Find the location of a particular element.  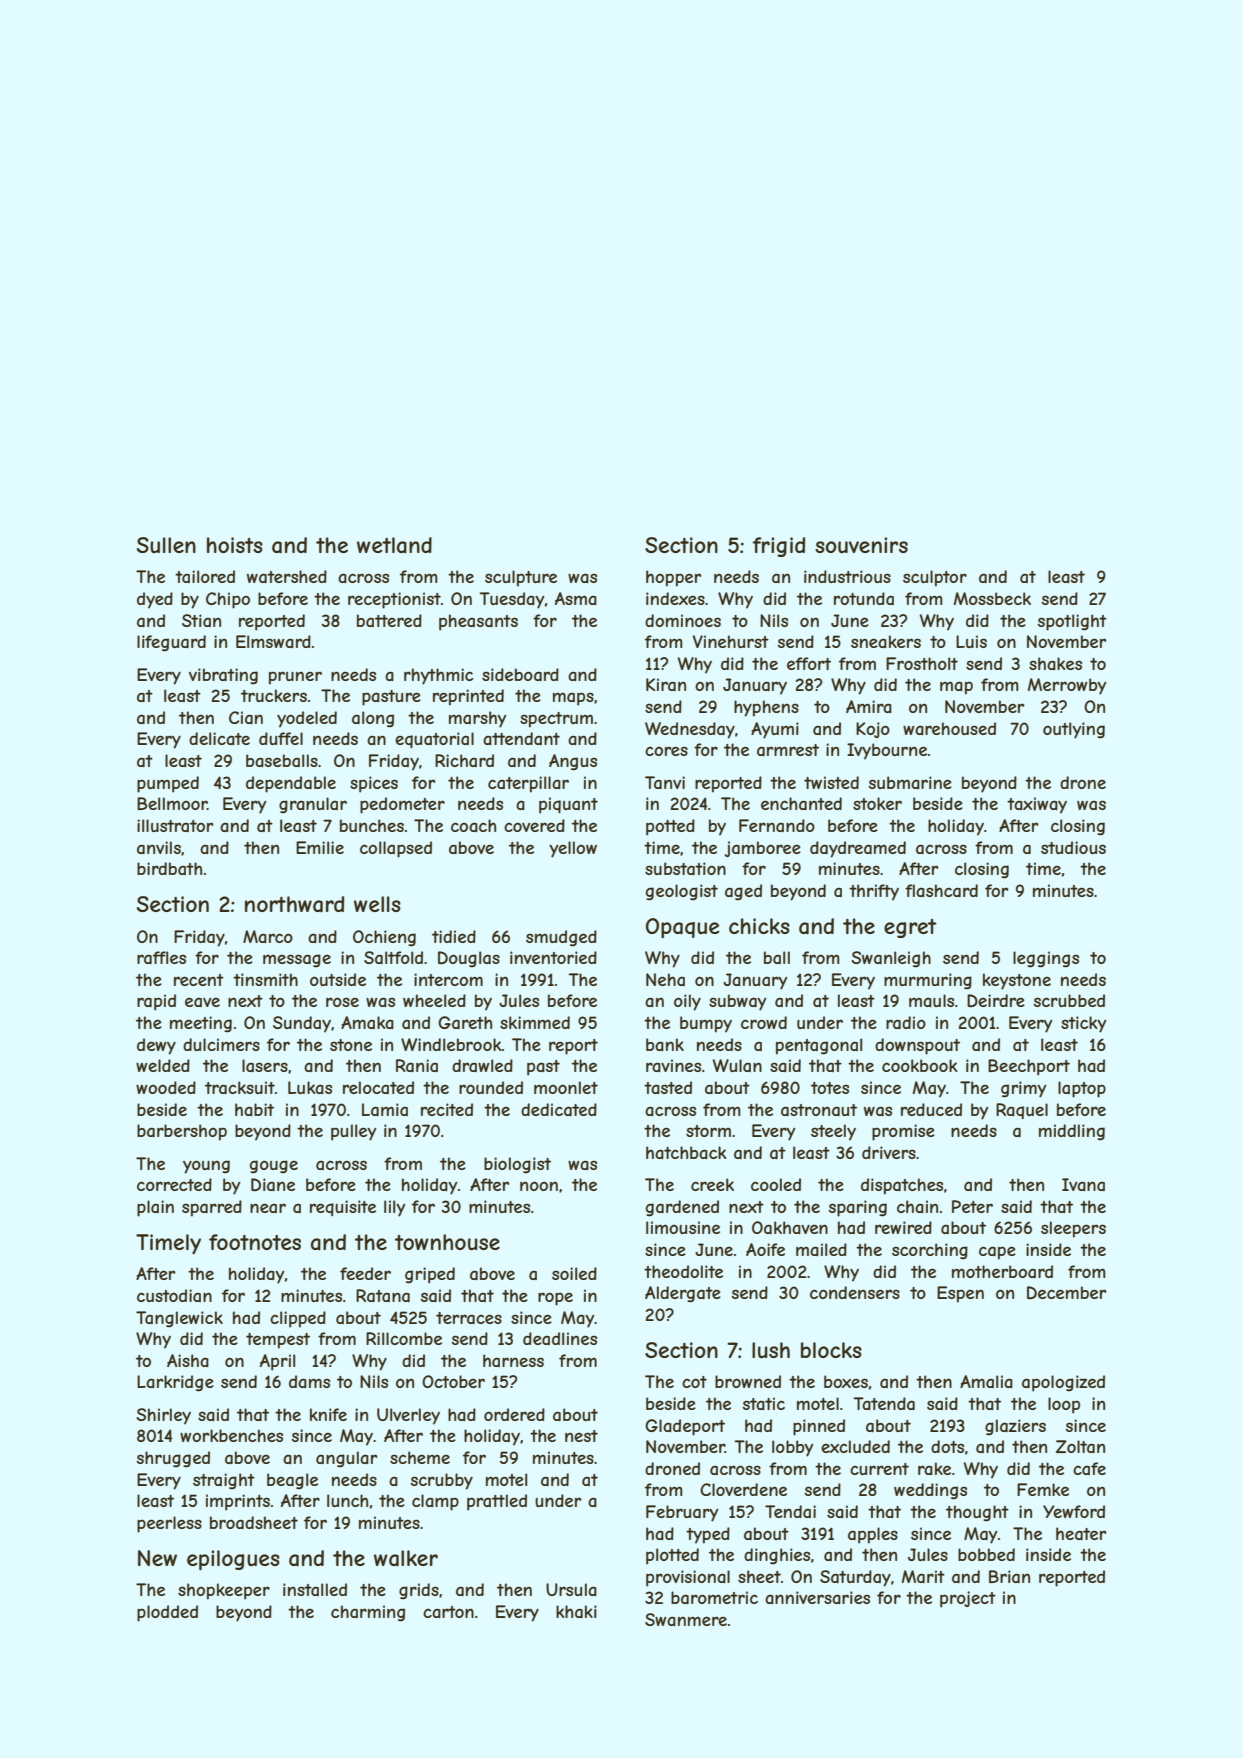

submarine is located at coordinates (910, 782).
